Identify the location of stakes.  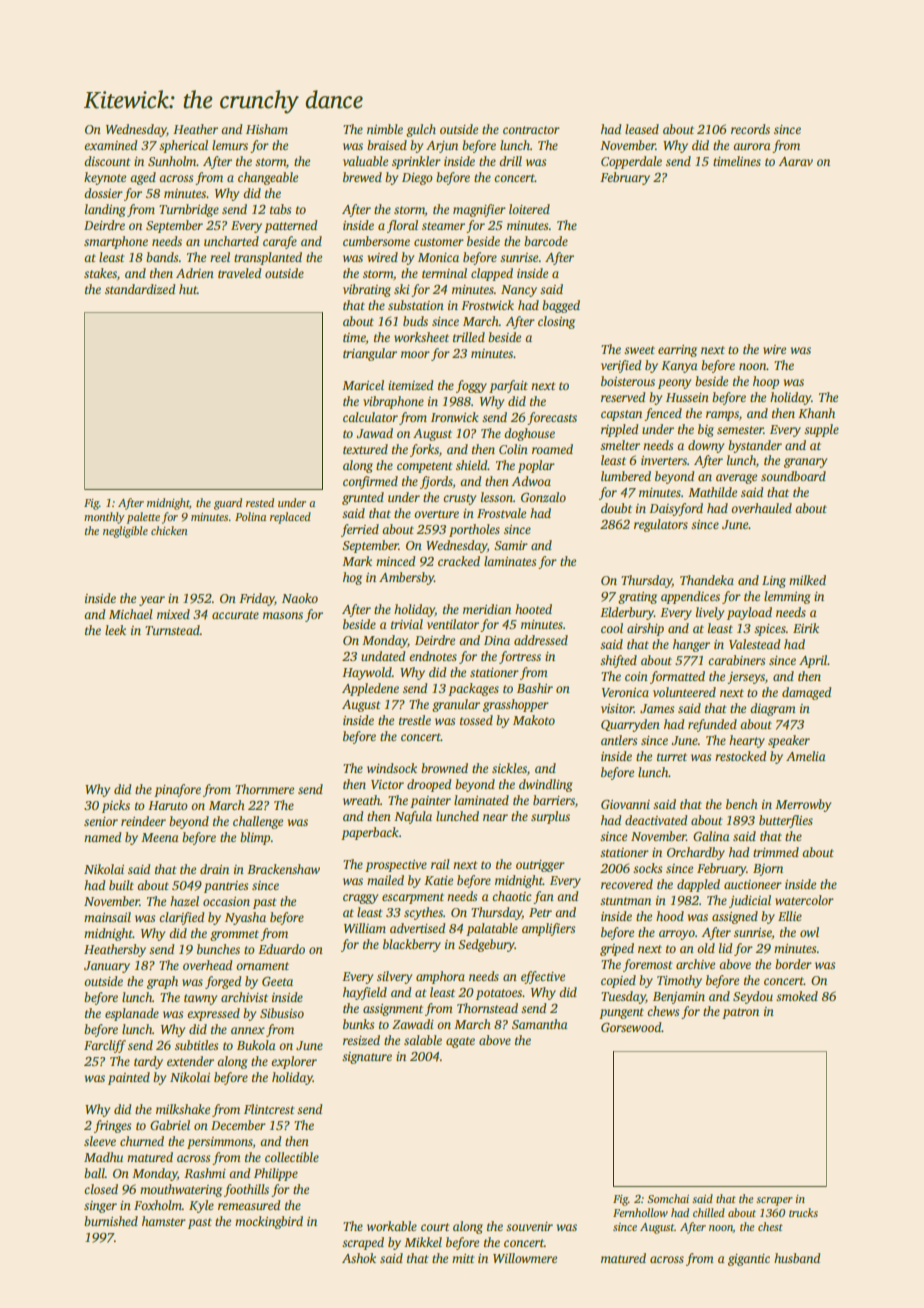
(100, 273).
